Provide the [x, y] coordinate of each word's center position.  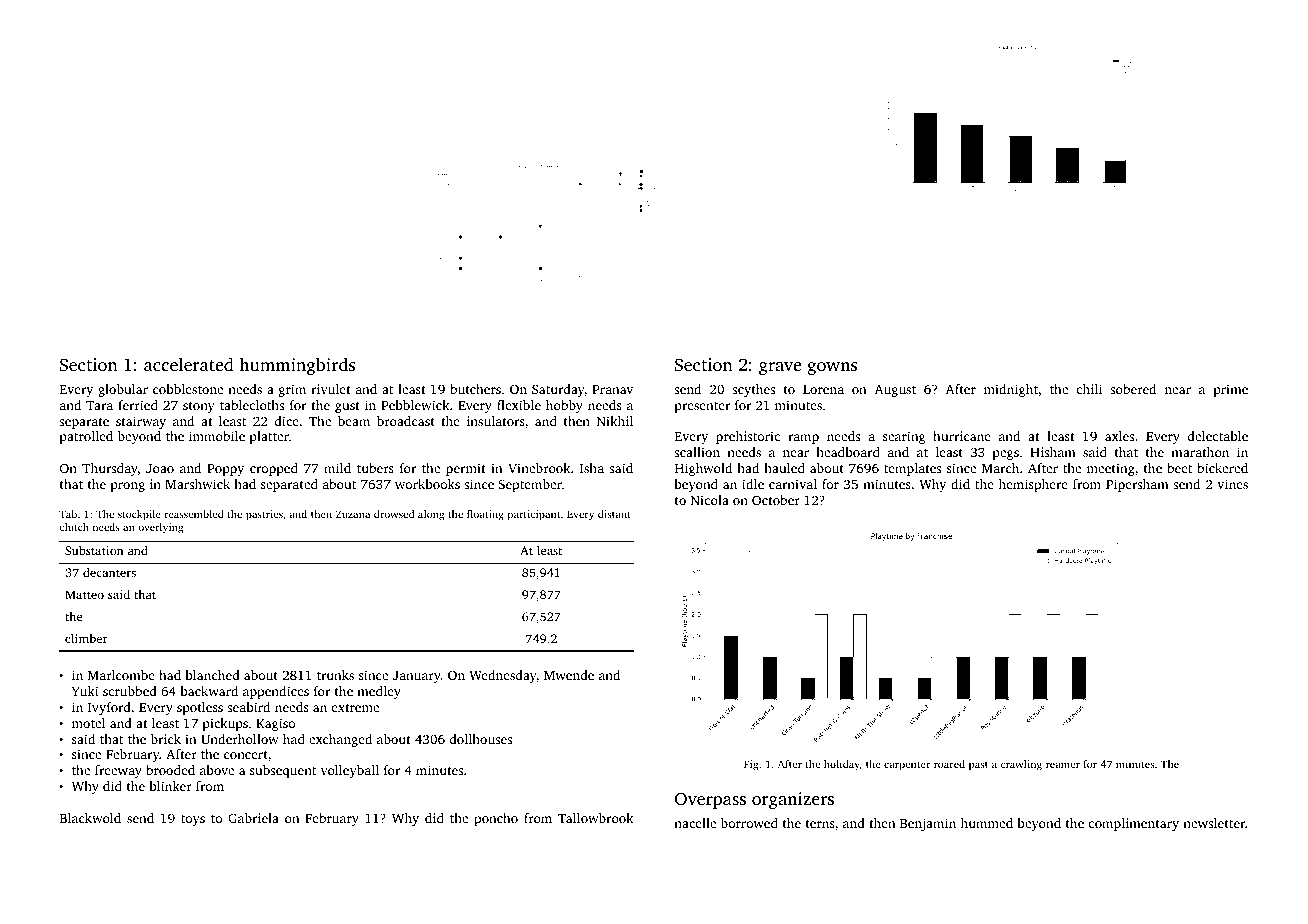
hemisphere [1033, 485]
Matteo [84, 594]
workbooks [427, 484]
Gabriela [253, 818]
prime [1230, 390]
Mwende [569, 675]
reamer [1063, 765]
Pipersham [1137, 485]
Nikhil [615, 421]
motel [88, 723]
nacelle [695, 823]
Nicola [710, 500]
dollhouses [481, 739]
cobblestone [188, 389]
